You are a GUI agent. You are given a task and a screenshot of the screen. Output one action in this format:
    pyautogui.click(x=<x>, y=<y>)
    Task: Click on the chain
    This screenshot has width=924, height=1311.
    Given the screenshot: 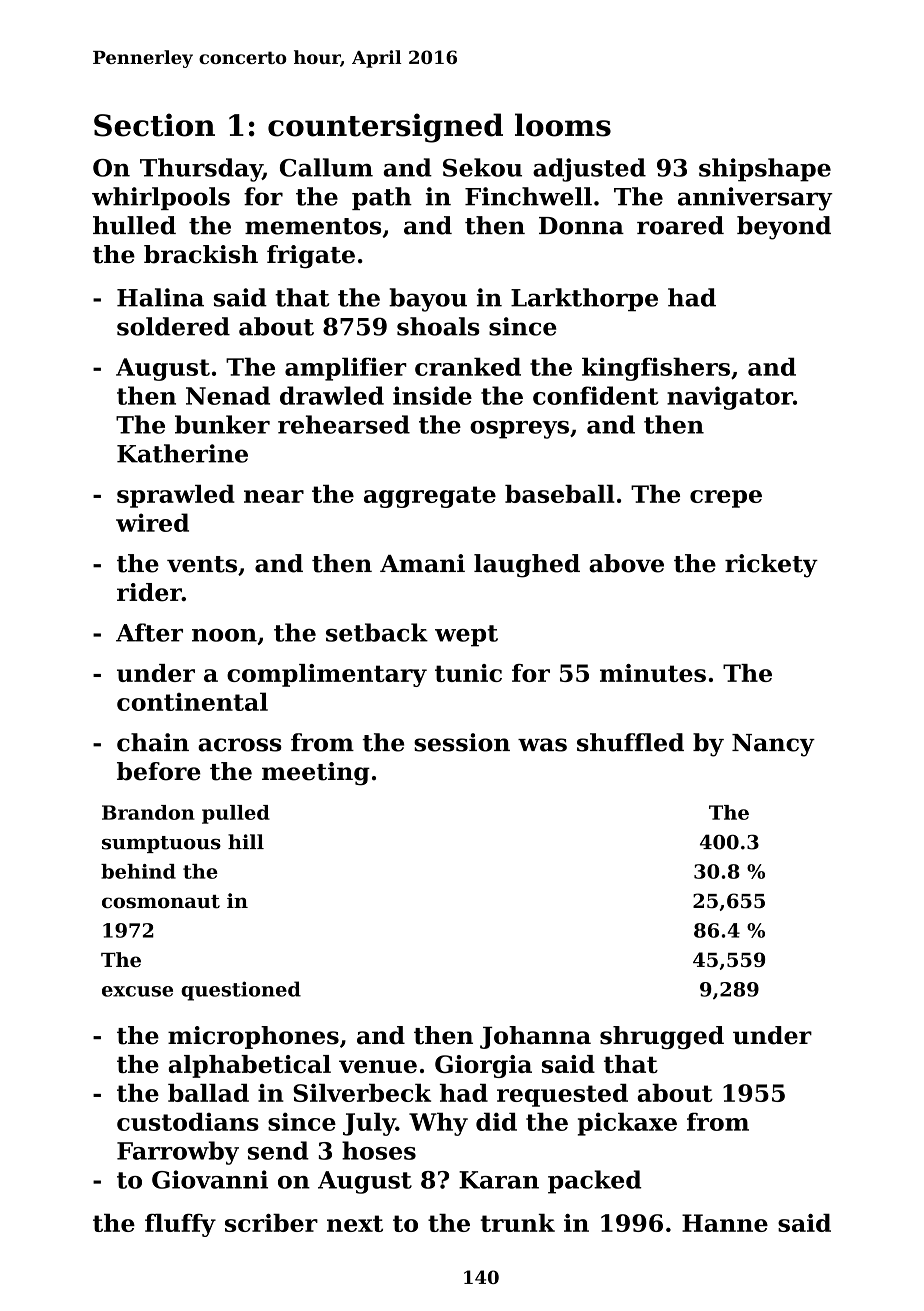 What is the action you would take?
    pyautogui.click(x=153, y=742)
